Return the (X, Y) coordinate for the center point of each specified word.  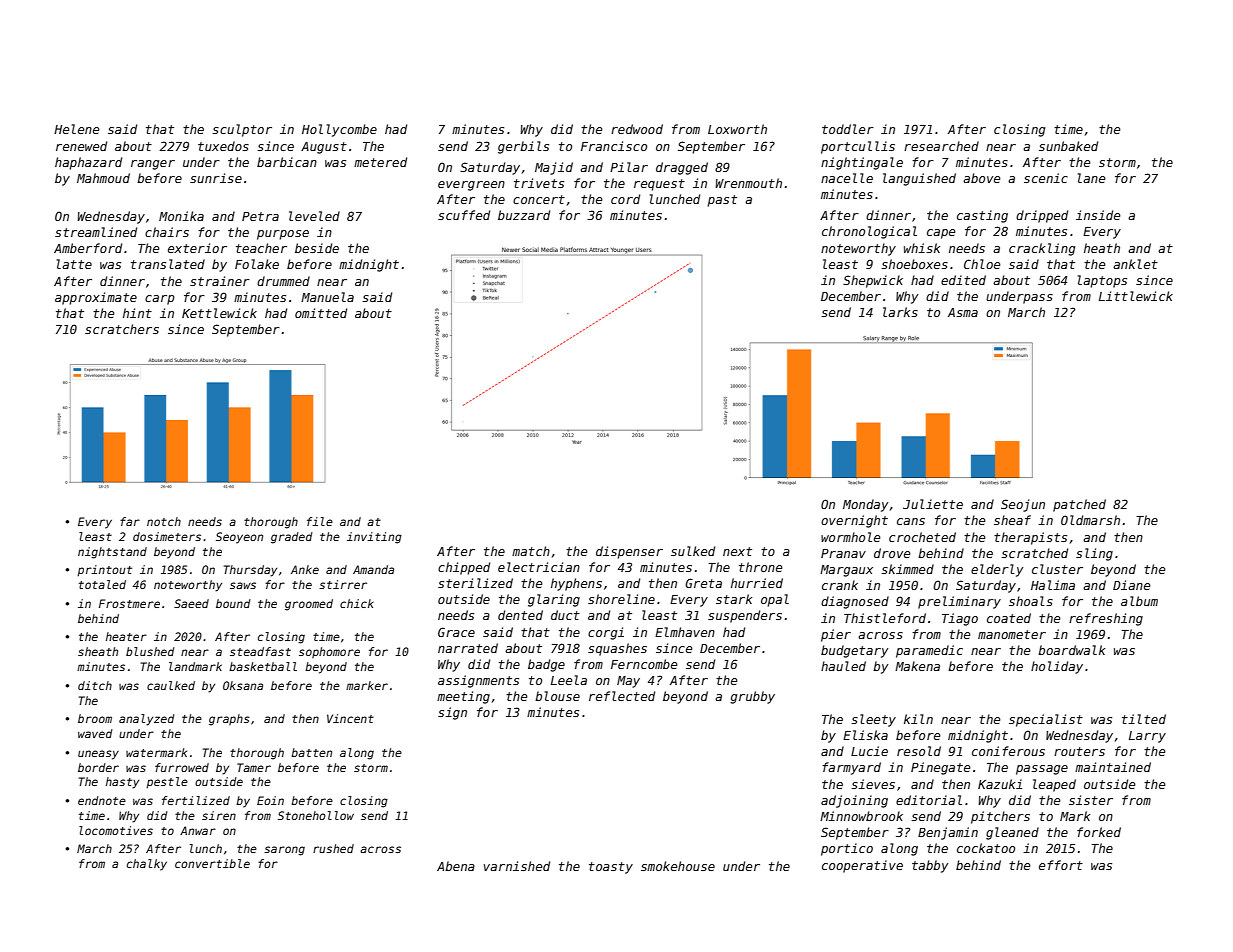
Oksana (243, 685)
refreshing (1106, 619)
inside (1098, 215)
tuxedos (223, 146)
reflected (622, 696)
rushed (333, 848)
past (722, 201)
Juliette (933, 504)
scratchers (122, 329)
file (320, 521)
